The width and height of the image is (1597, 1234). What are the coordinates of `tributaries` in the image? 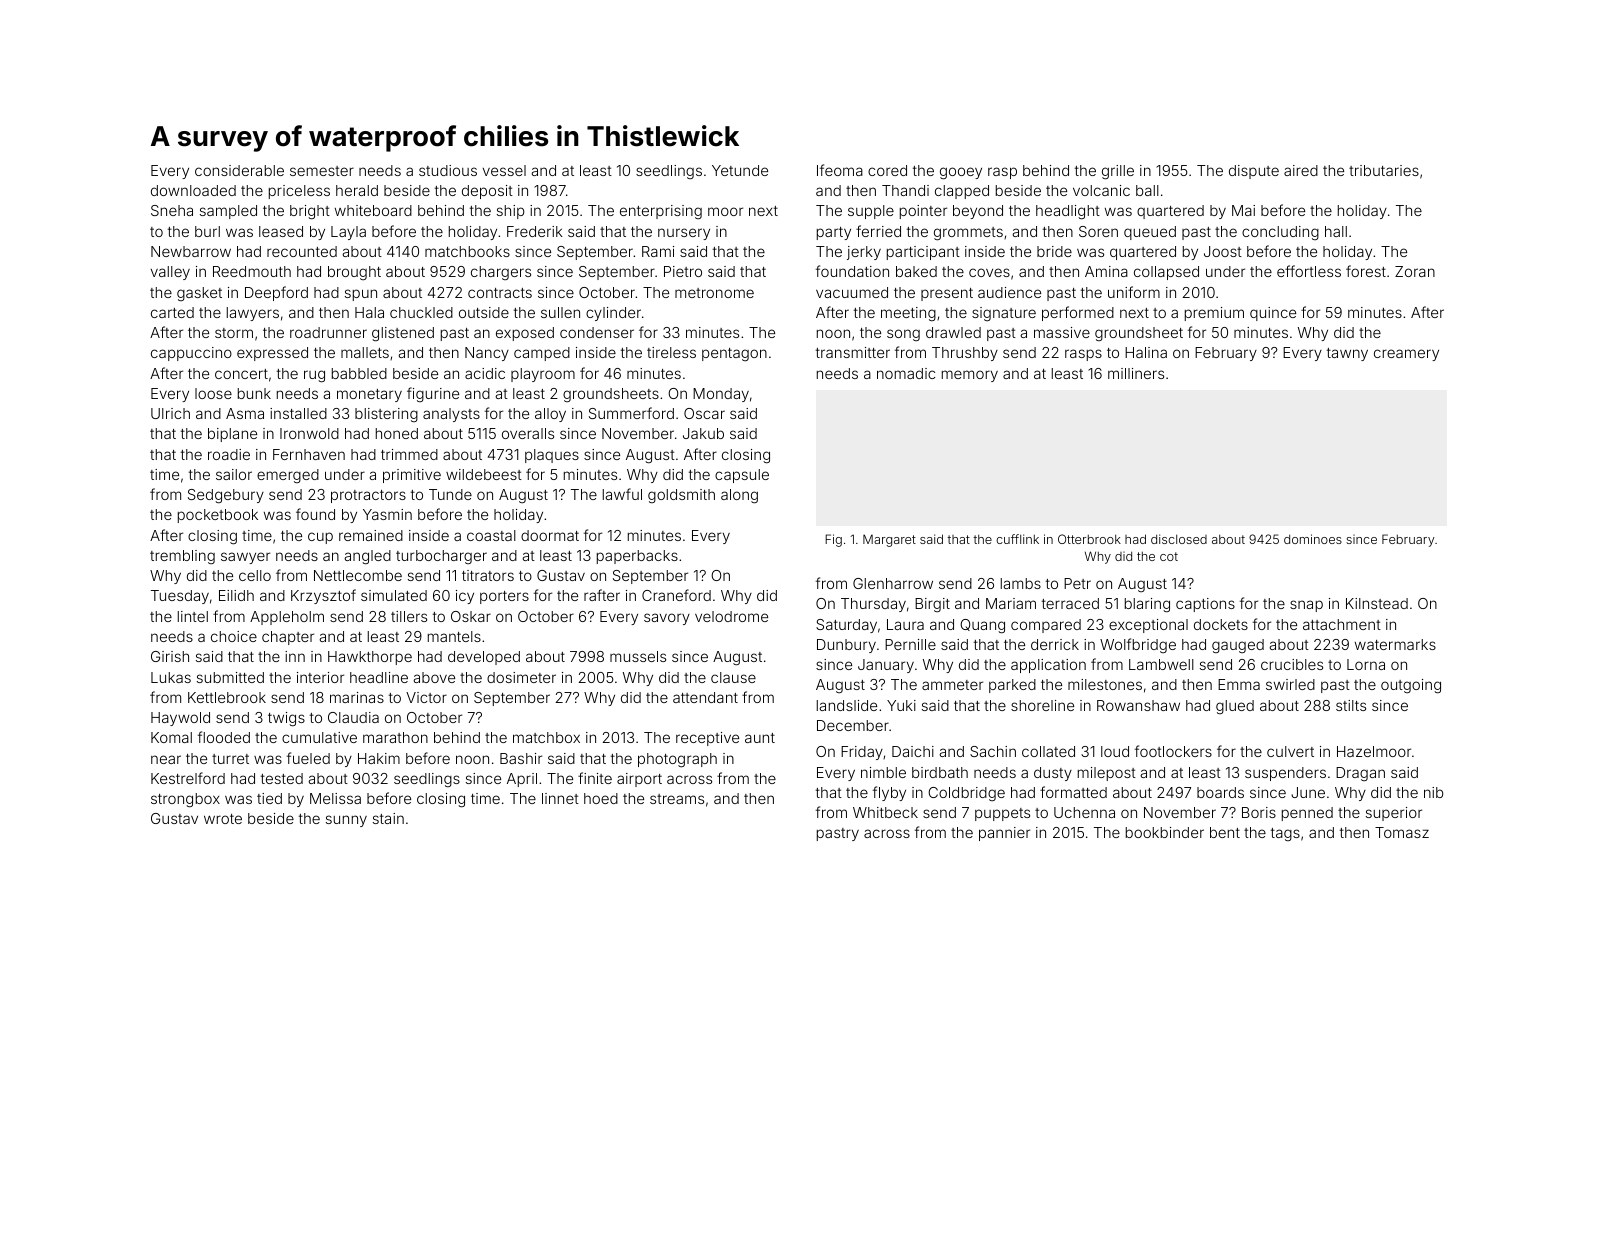 It's located at (1384, 170).
